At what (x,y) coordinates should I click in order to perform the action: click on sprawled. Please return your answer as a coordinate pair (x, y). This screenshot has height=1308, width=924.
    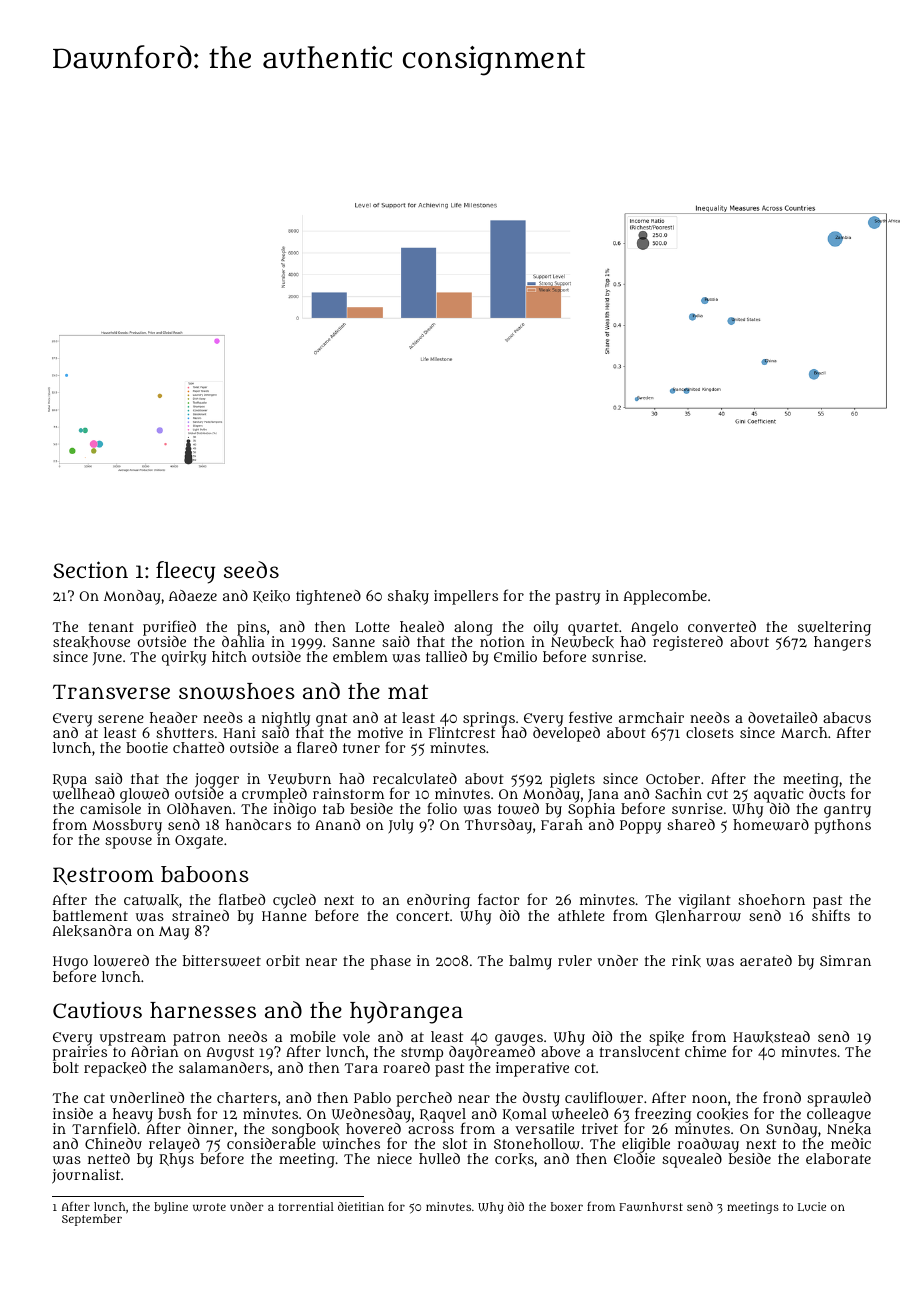
    Looking at the image, I should click on (839, 1099).
